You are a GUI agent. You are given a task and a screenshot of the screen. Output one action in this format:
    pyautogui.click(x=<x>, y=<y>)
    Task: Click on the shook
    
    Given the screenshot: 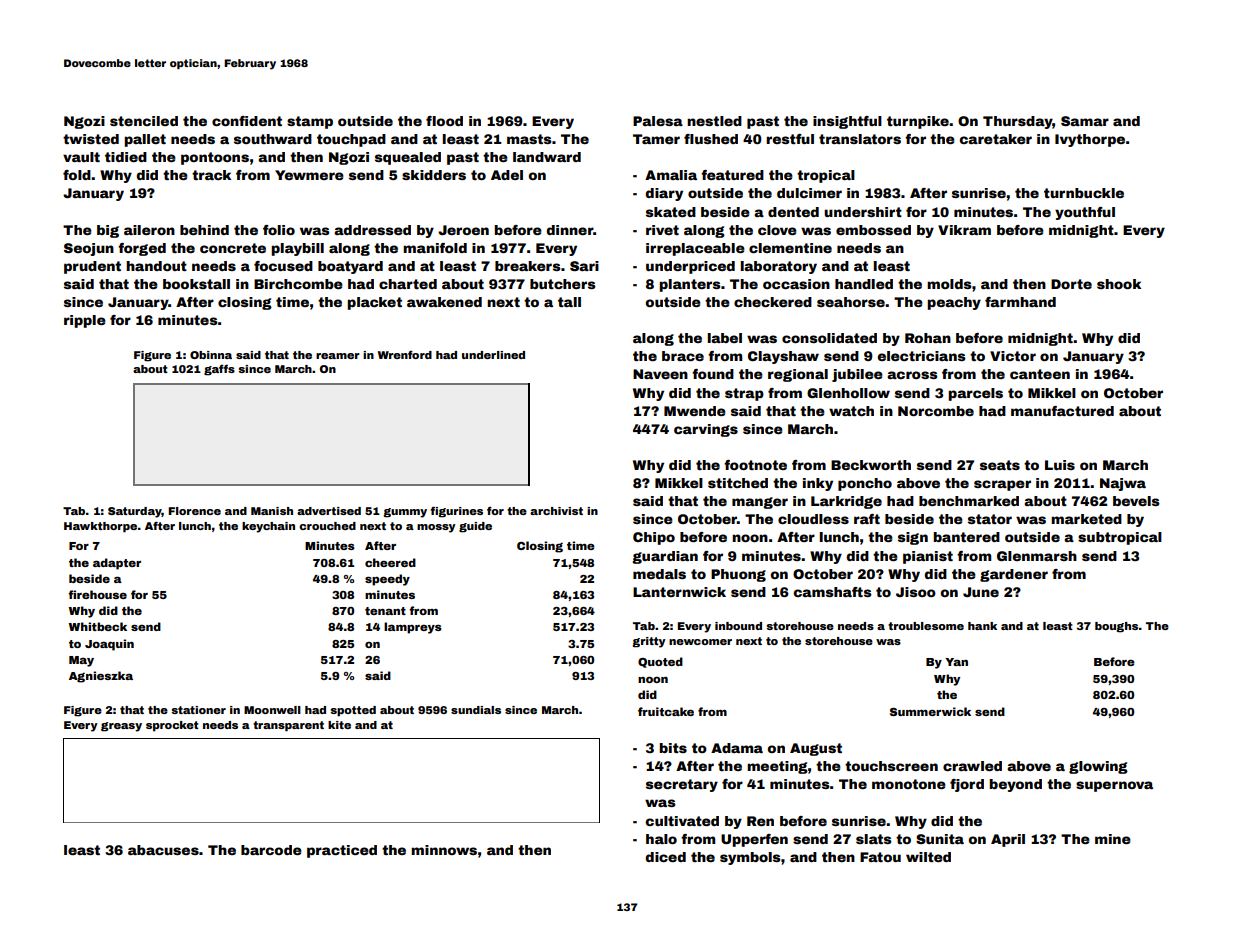 What is the action you would take?
    pyautogui.click(x=1119, y=284)
